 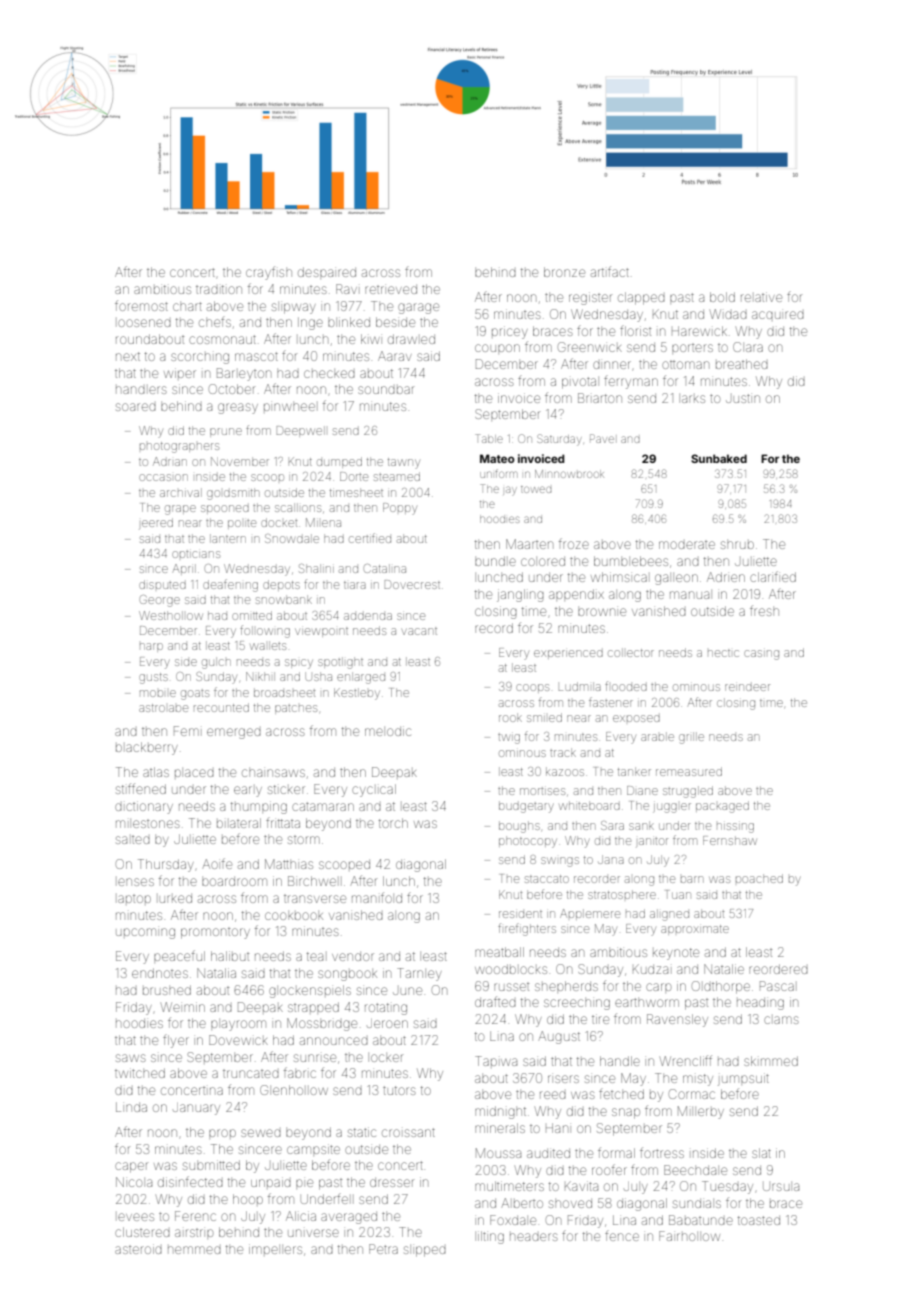 What do you see at coordinates (392, 1182) in the screenshot?
I see `dresser` at bounding box center [392, 1182].
